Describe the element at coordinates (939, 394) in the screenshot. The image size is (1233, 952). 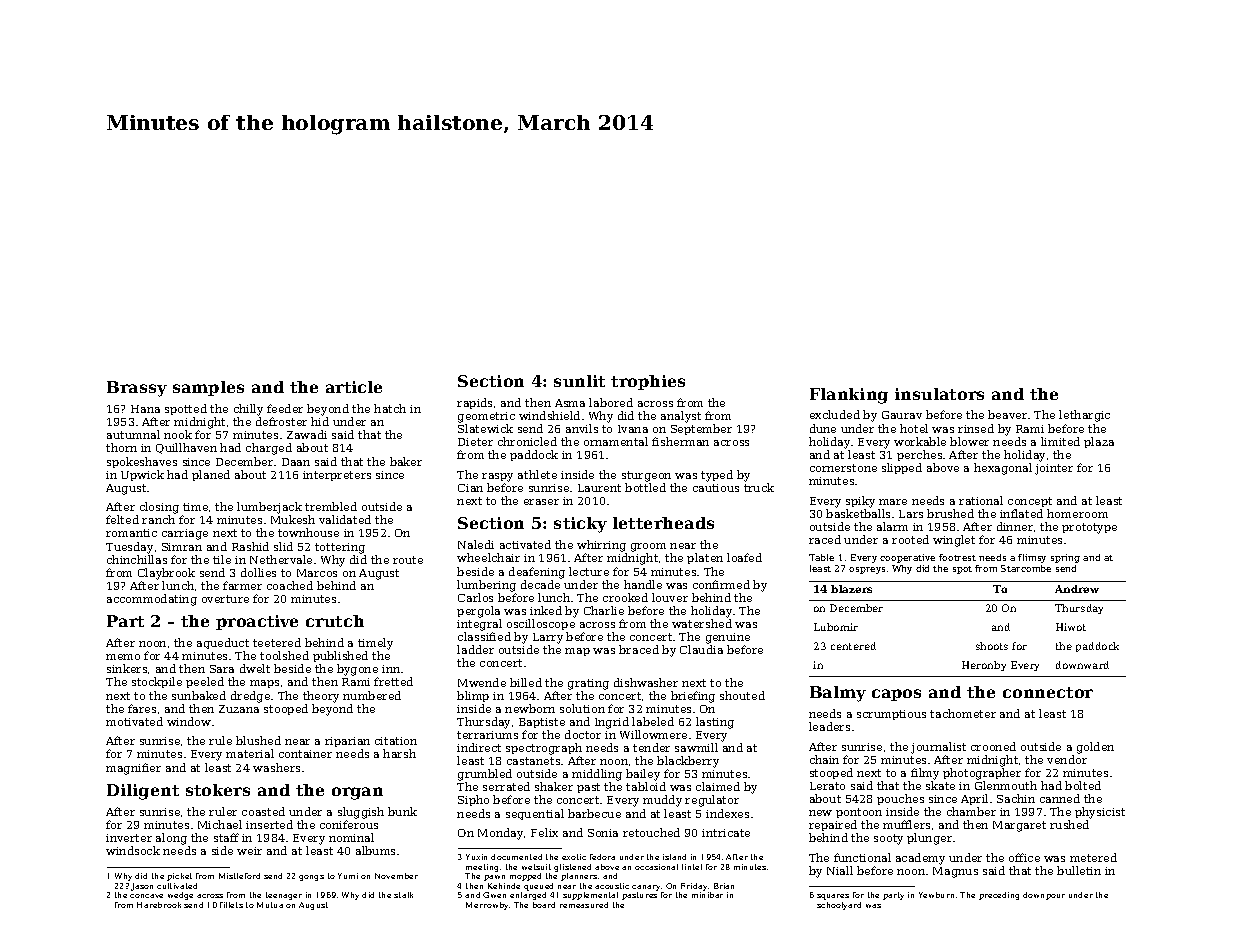
I see `insulators` at that location.
